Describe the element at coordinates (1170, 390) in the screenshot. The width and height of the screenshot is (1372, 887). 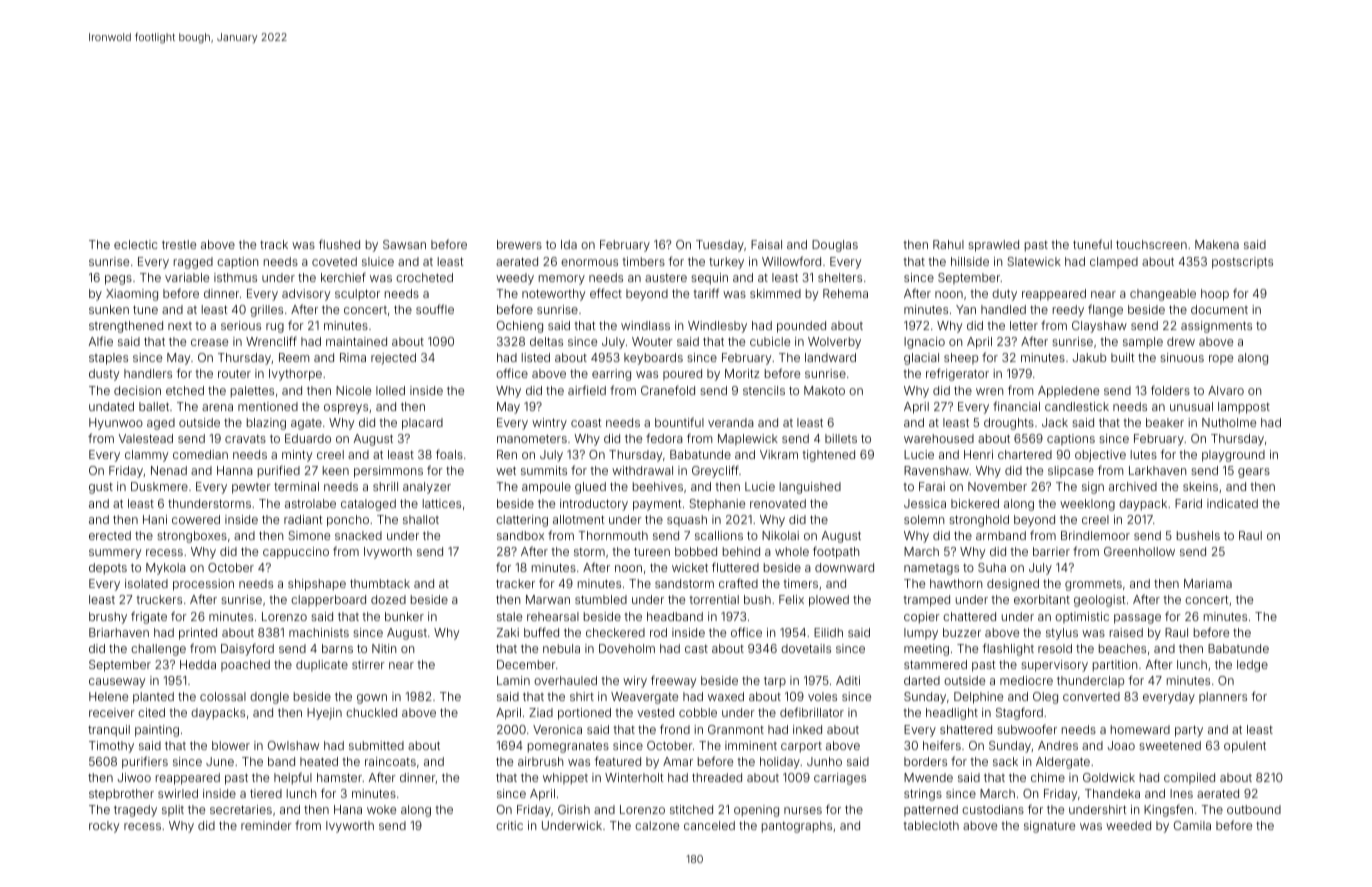
I see `folders` at that location.
